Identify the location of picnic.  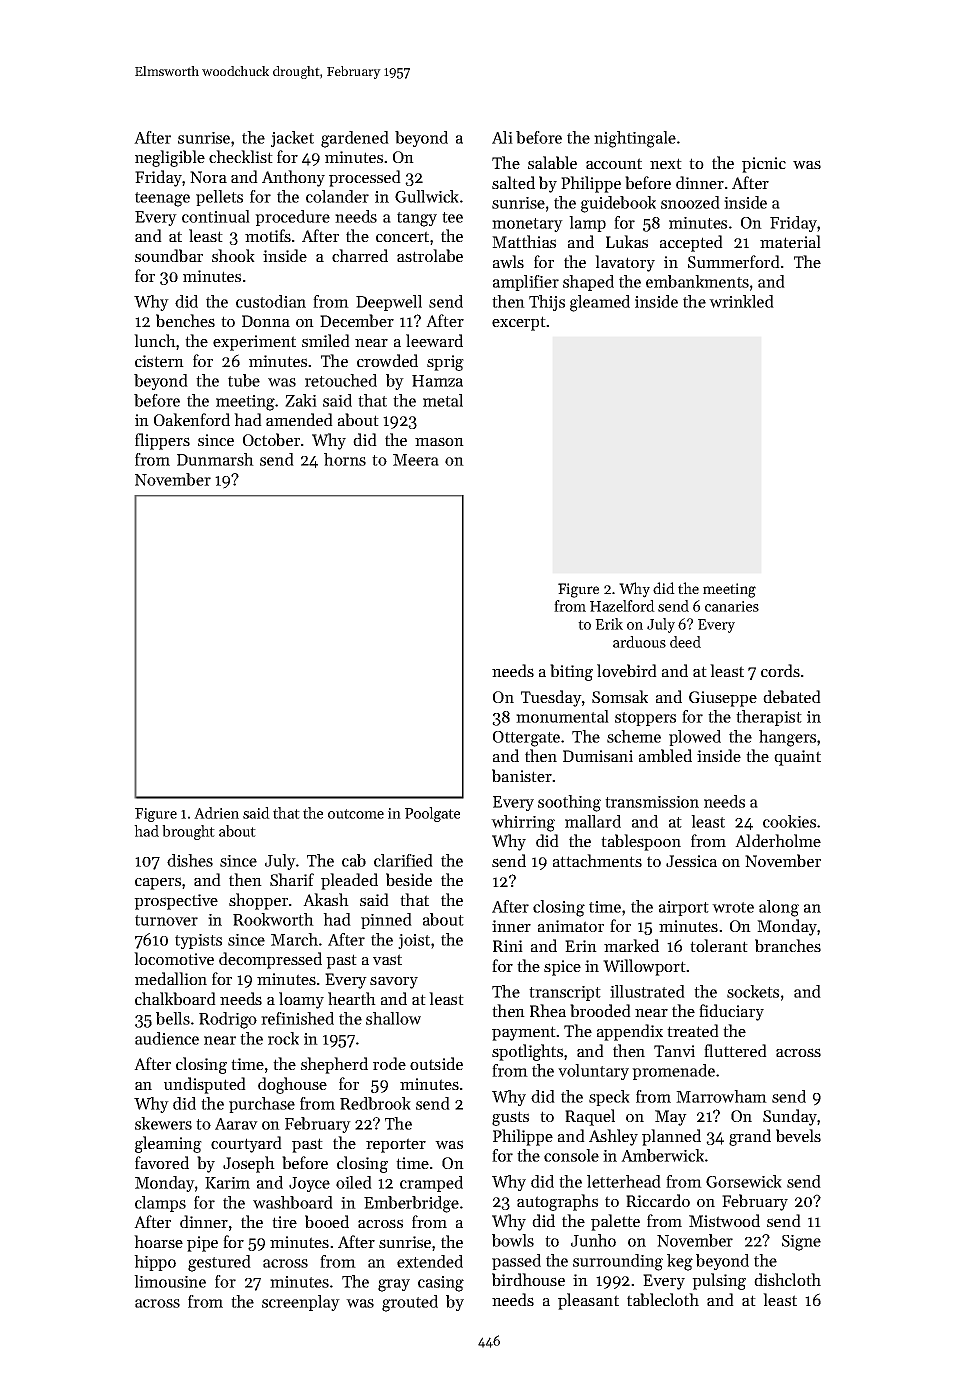
(764, 165).
